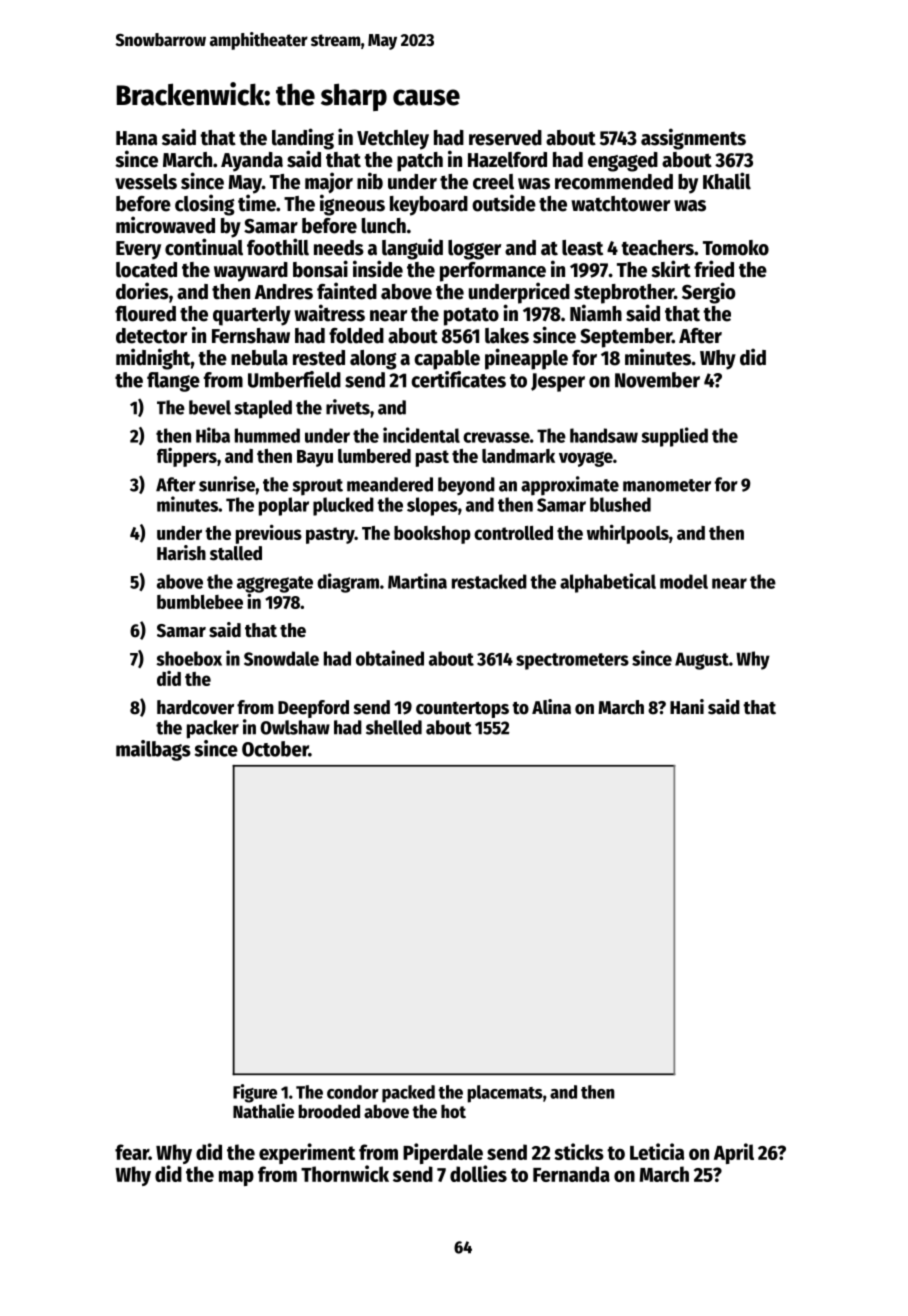 The width and height of the screenshot is (908, 1316). Describe the element at coordinates (693, 139) in the screenshot. I see `assignments` at that location.
